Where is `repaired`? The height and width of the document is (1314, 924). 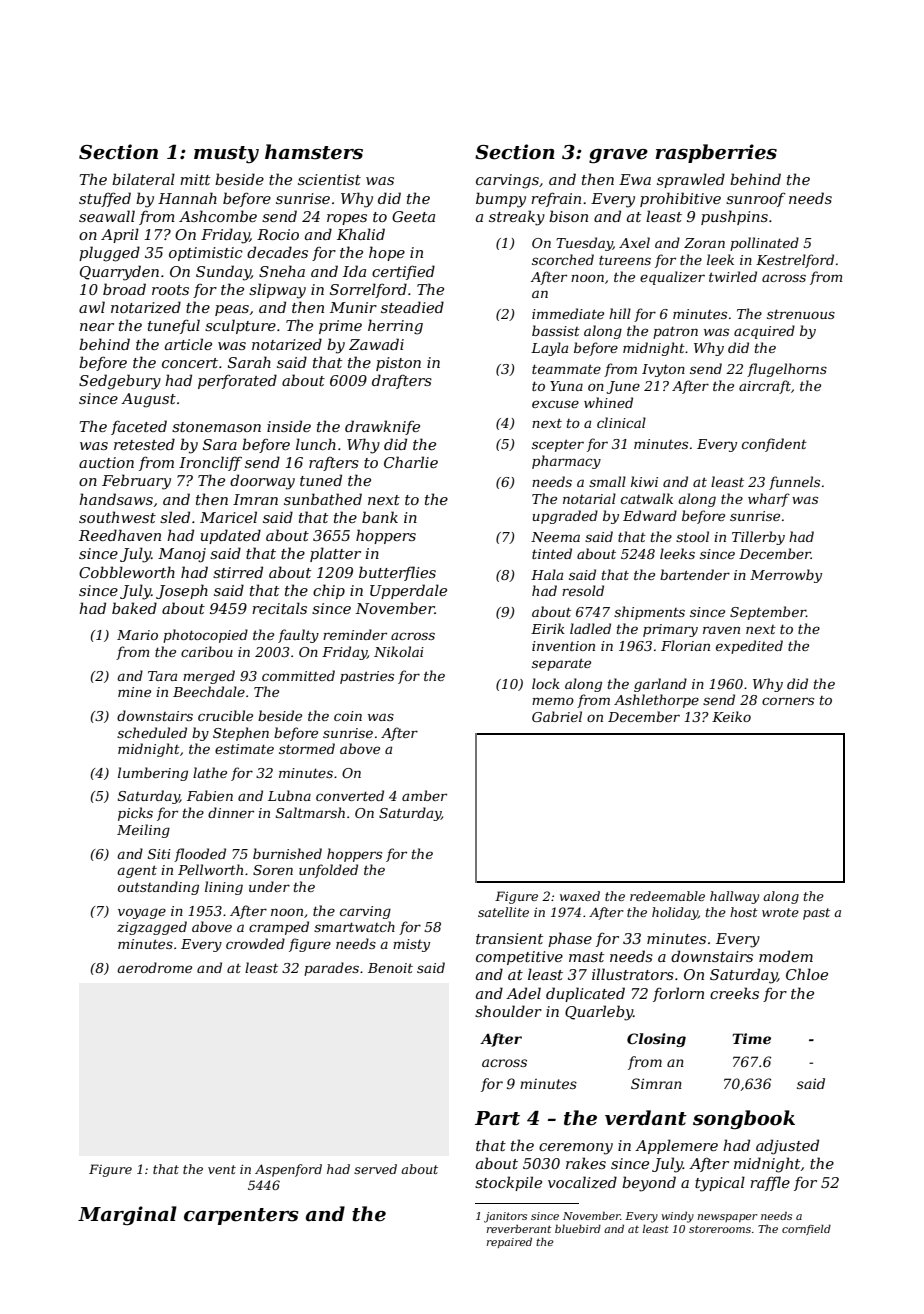 repaired is located at coordinates (509, 1243).
